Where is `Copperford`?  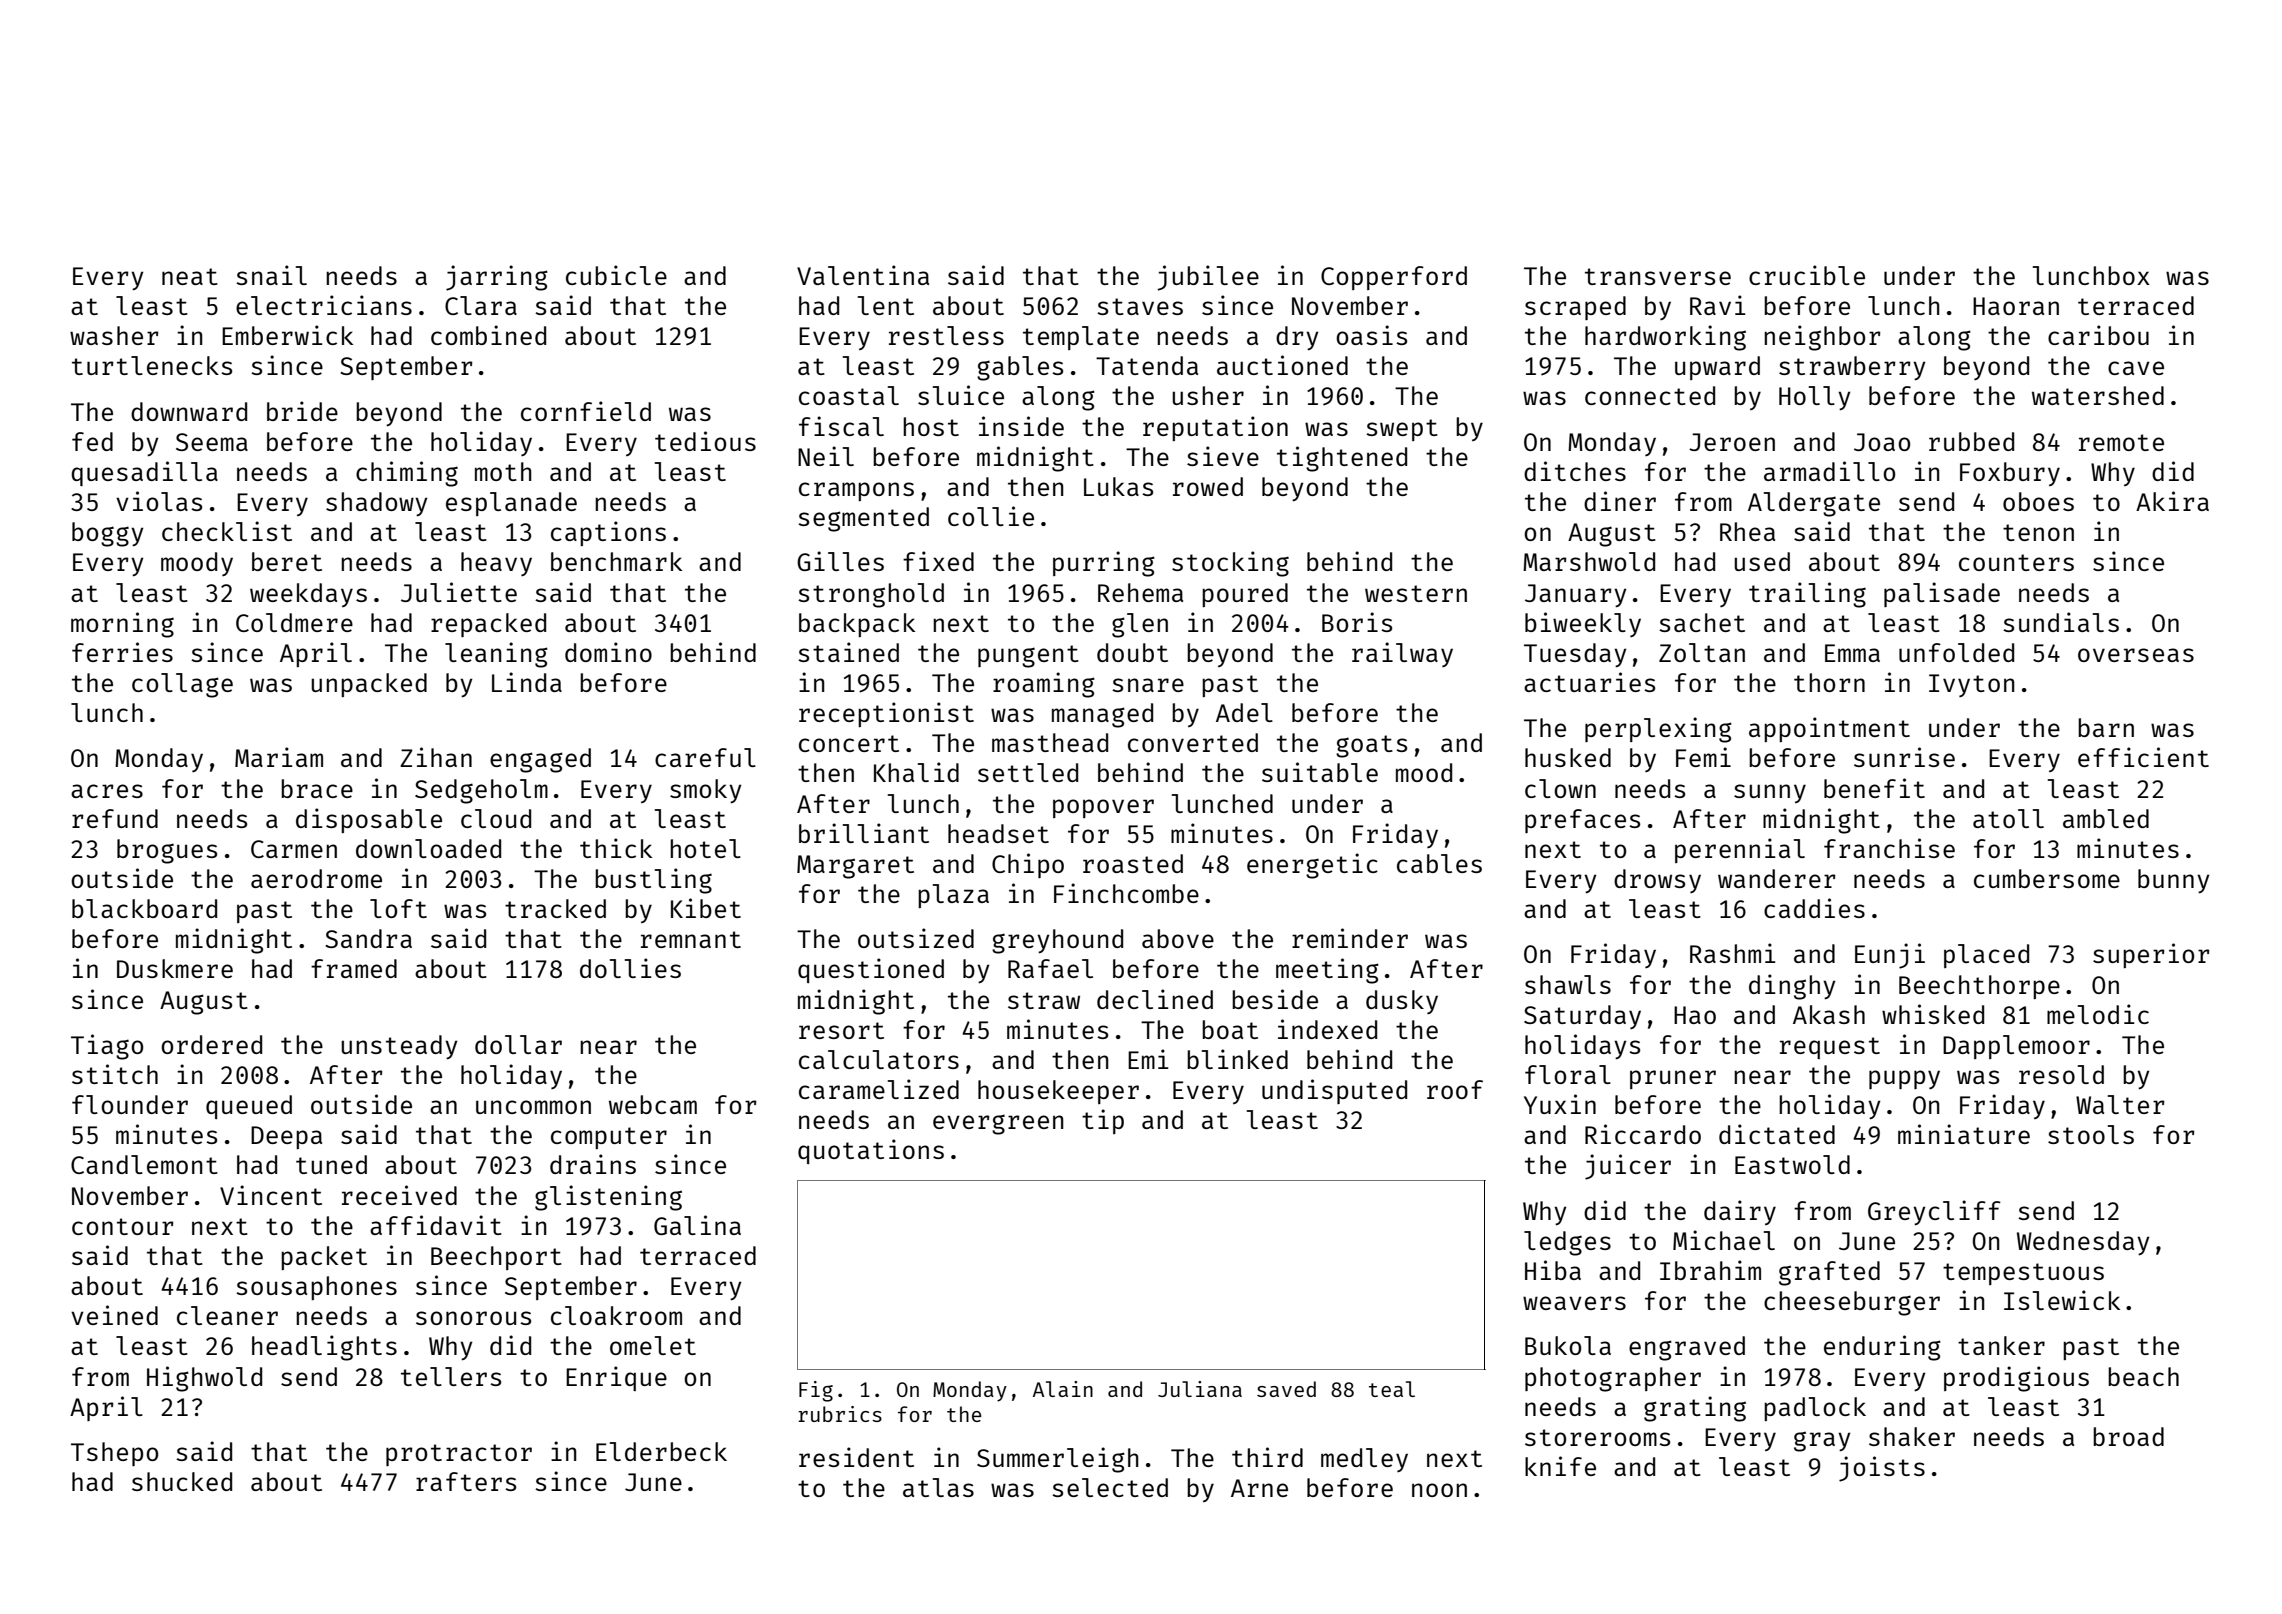
Copperford is located at coordinates (1394, 278).
